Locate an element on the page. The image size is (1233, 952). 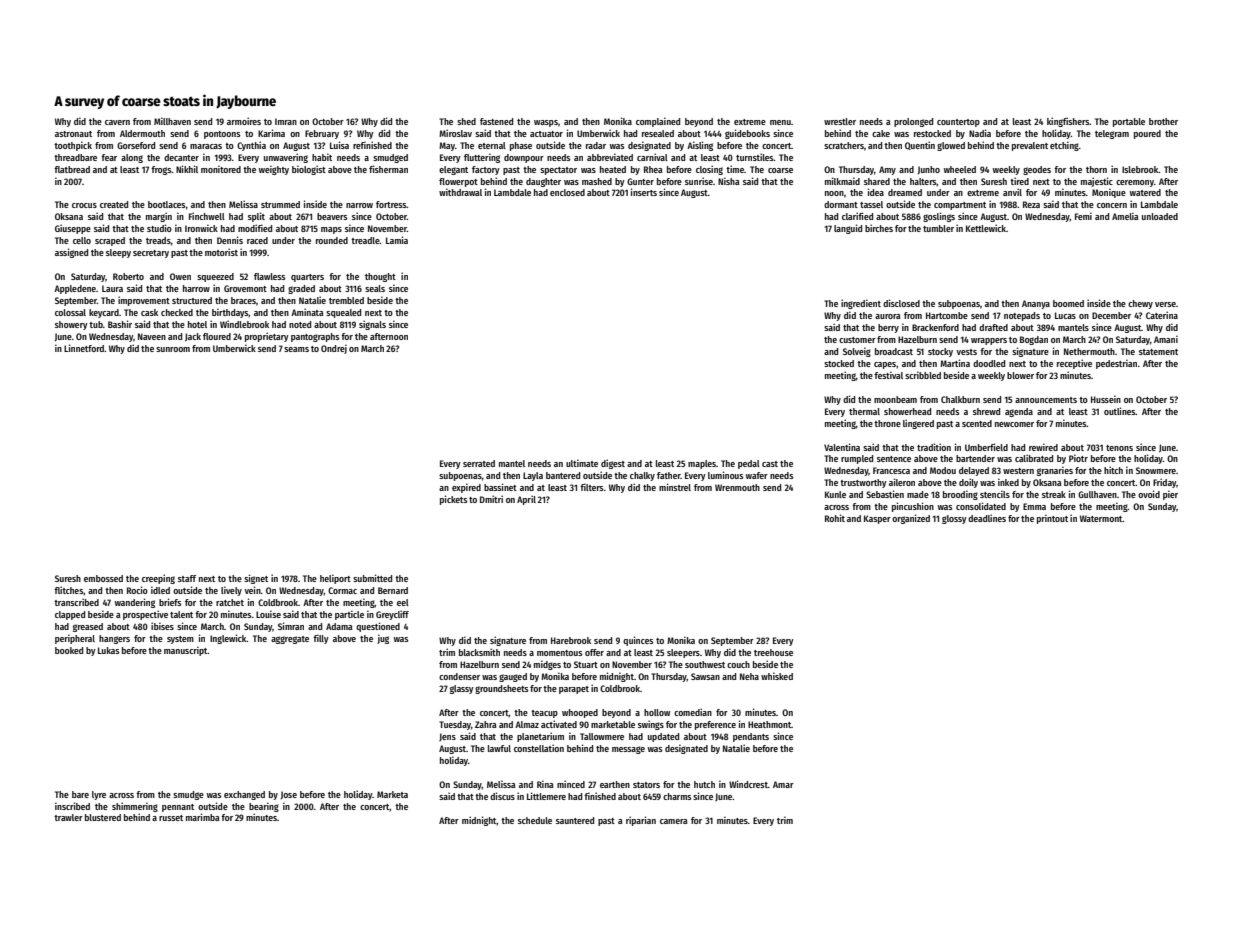
Neha is located at coordinates (749, 676).
